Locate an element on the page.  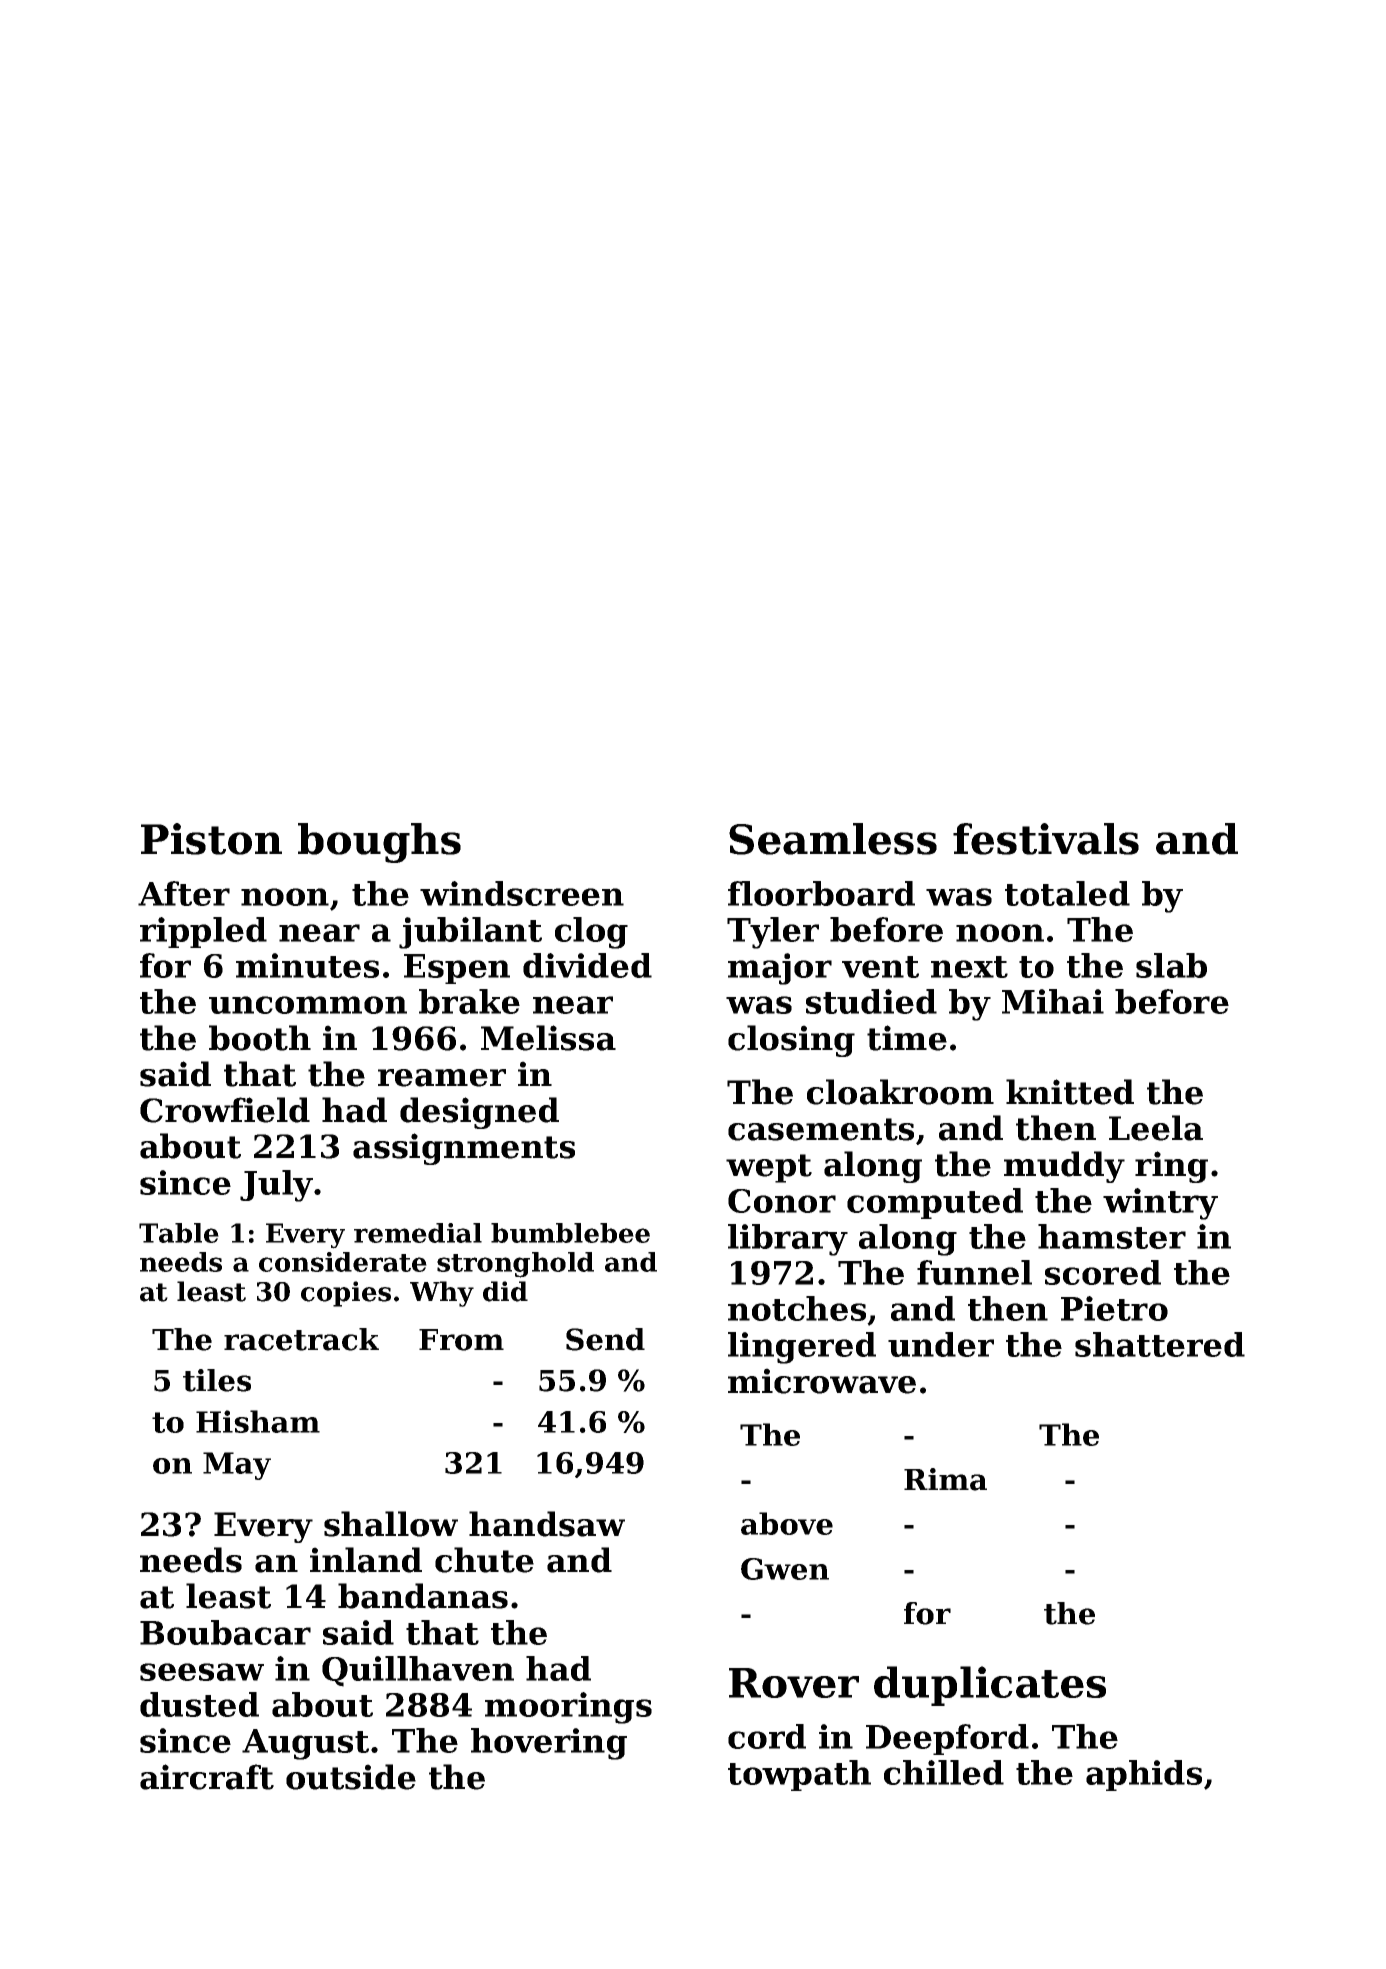
tiles is located at coordinates (217, 1380).
